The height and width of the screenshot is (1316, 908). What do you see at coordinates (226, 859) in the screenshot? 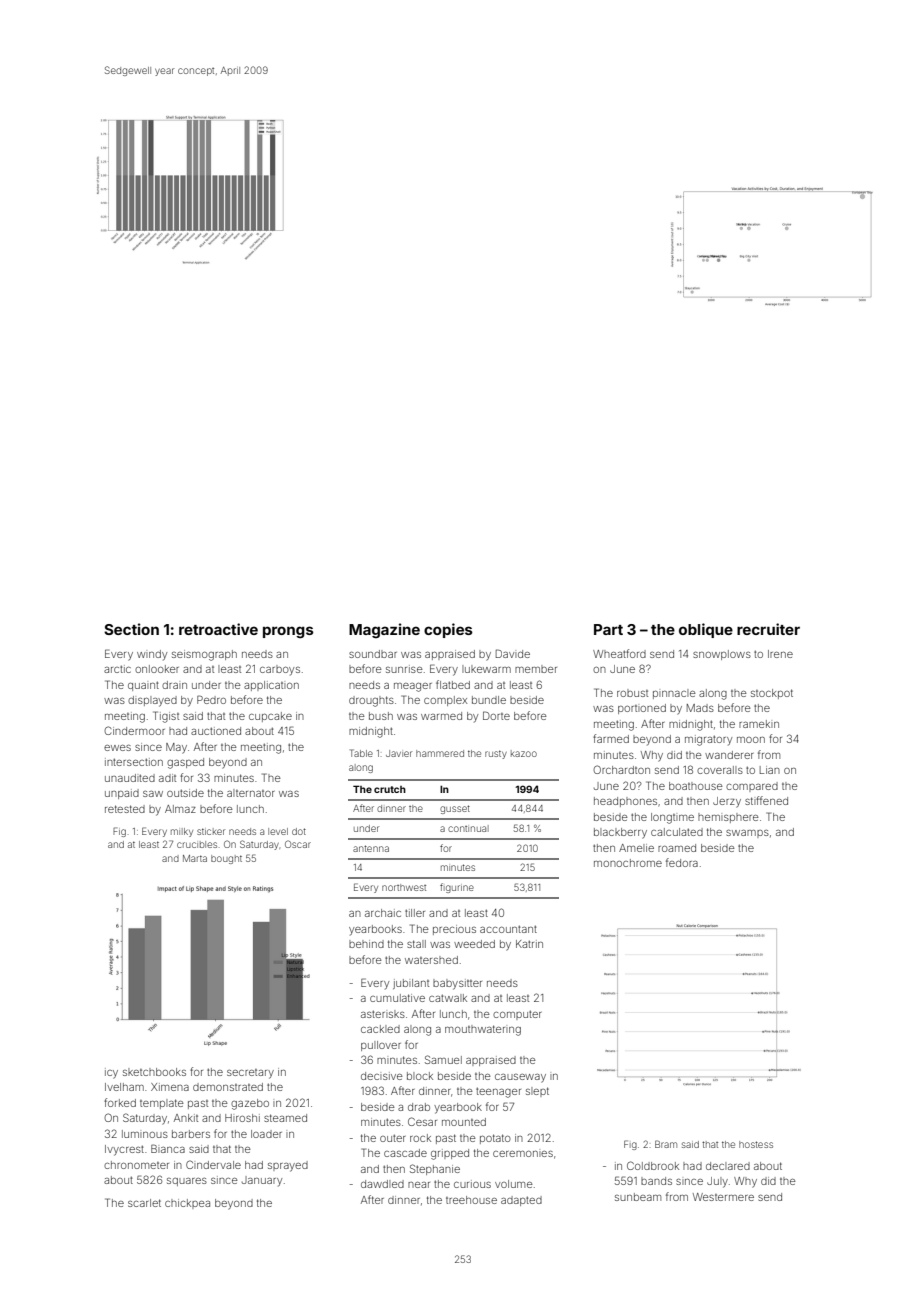
I see `bought` at bounding box center [226, 859].
